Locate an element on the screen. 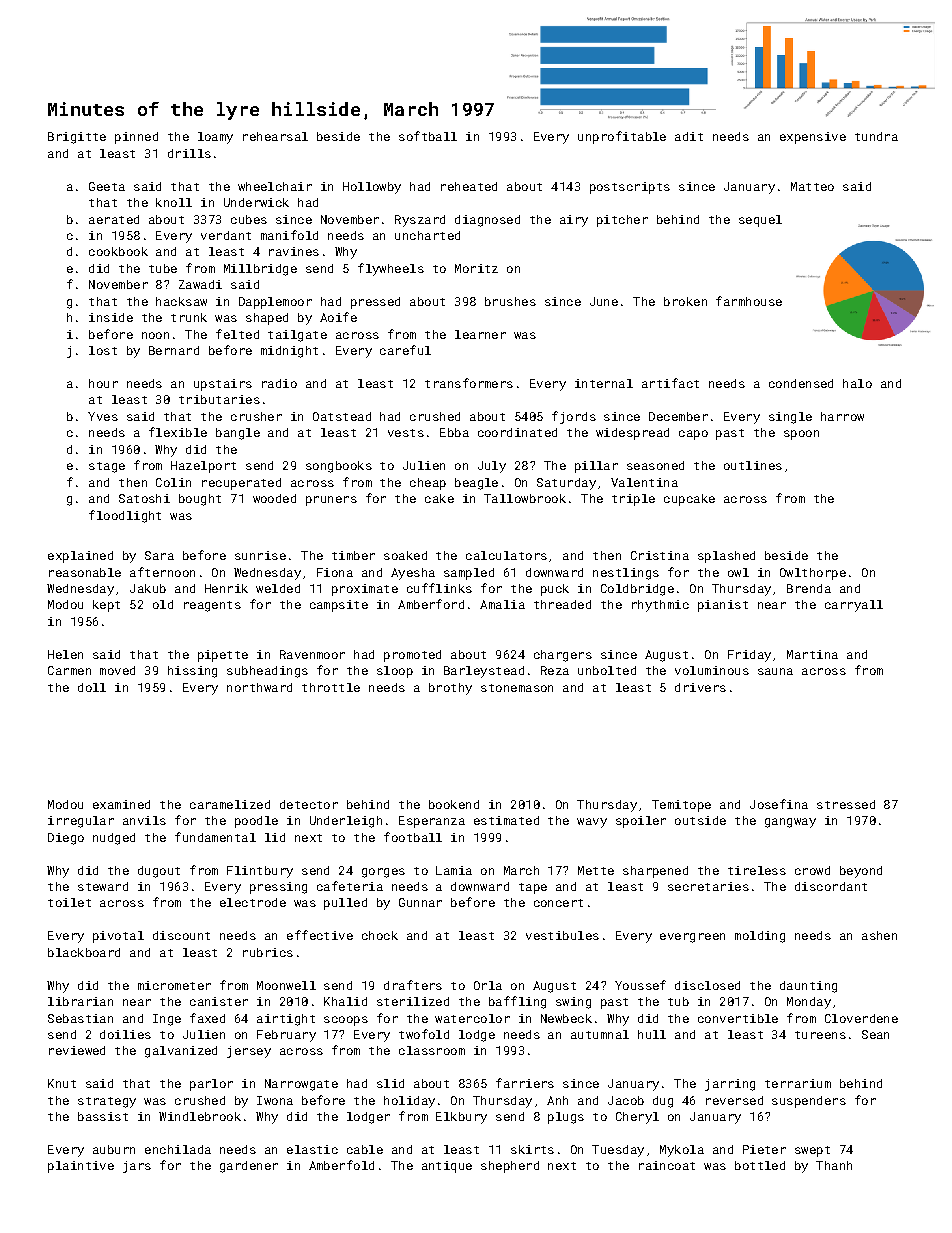 The height and width of the screenshot is (1233, 952). airy is located at coordinates (574, 221).
